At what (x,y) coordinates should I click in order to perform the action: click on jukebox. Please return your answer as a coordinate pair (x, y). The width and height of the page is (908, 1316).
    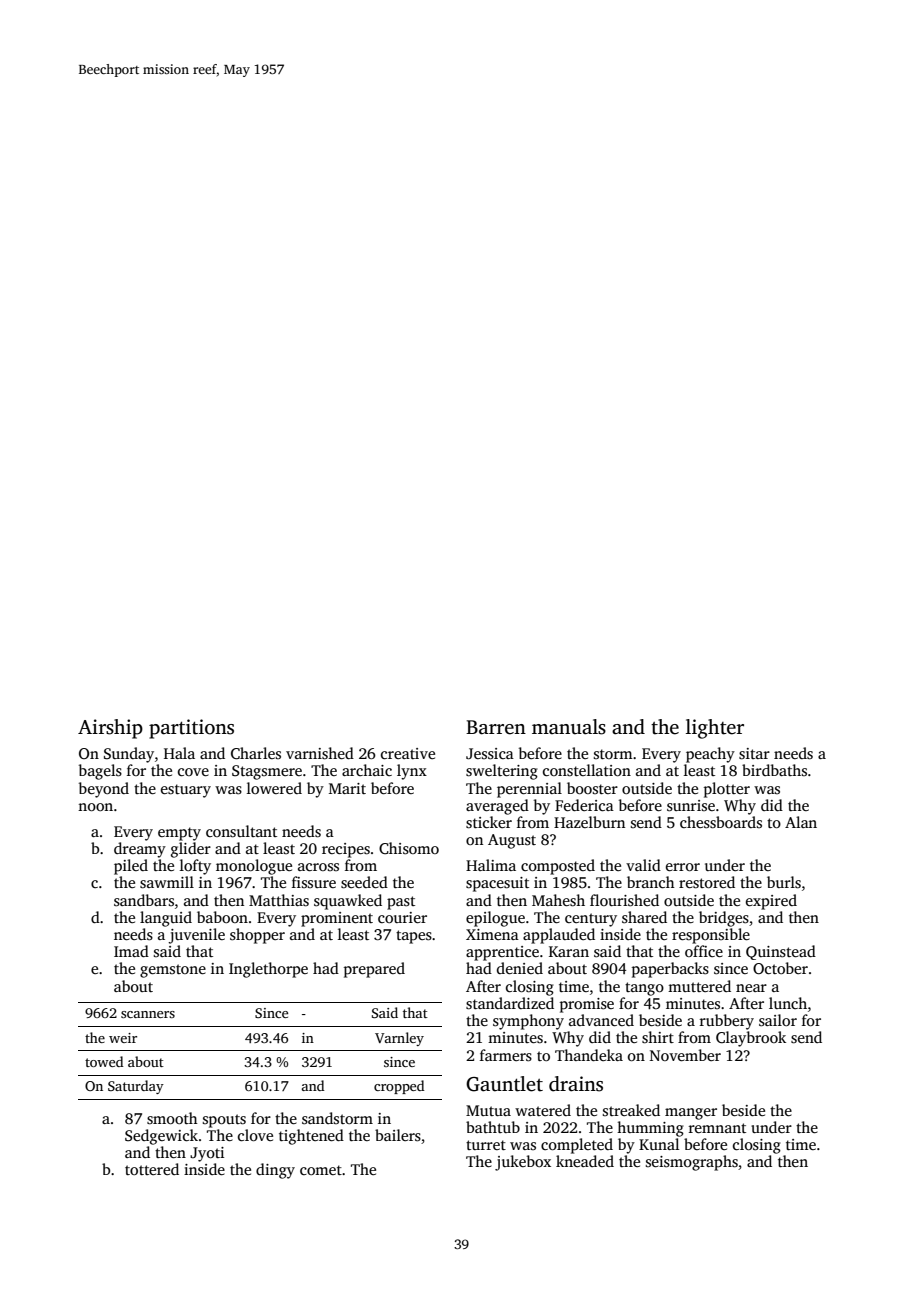
    Looking at the image, I should click on (523, 1163).
